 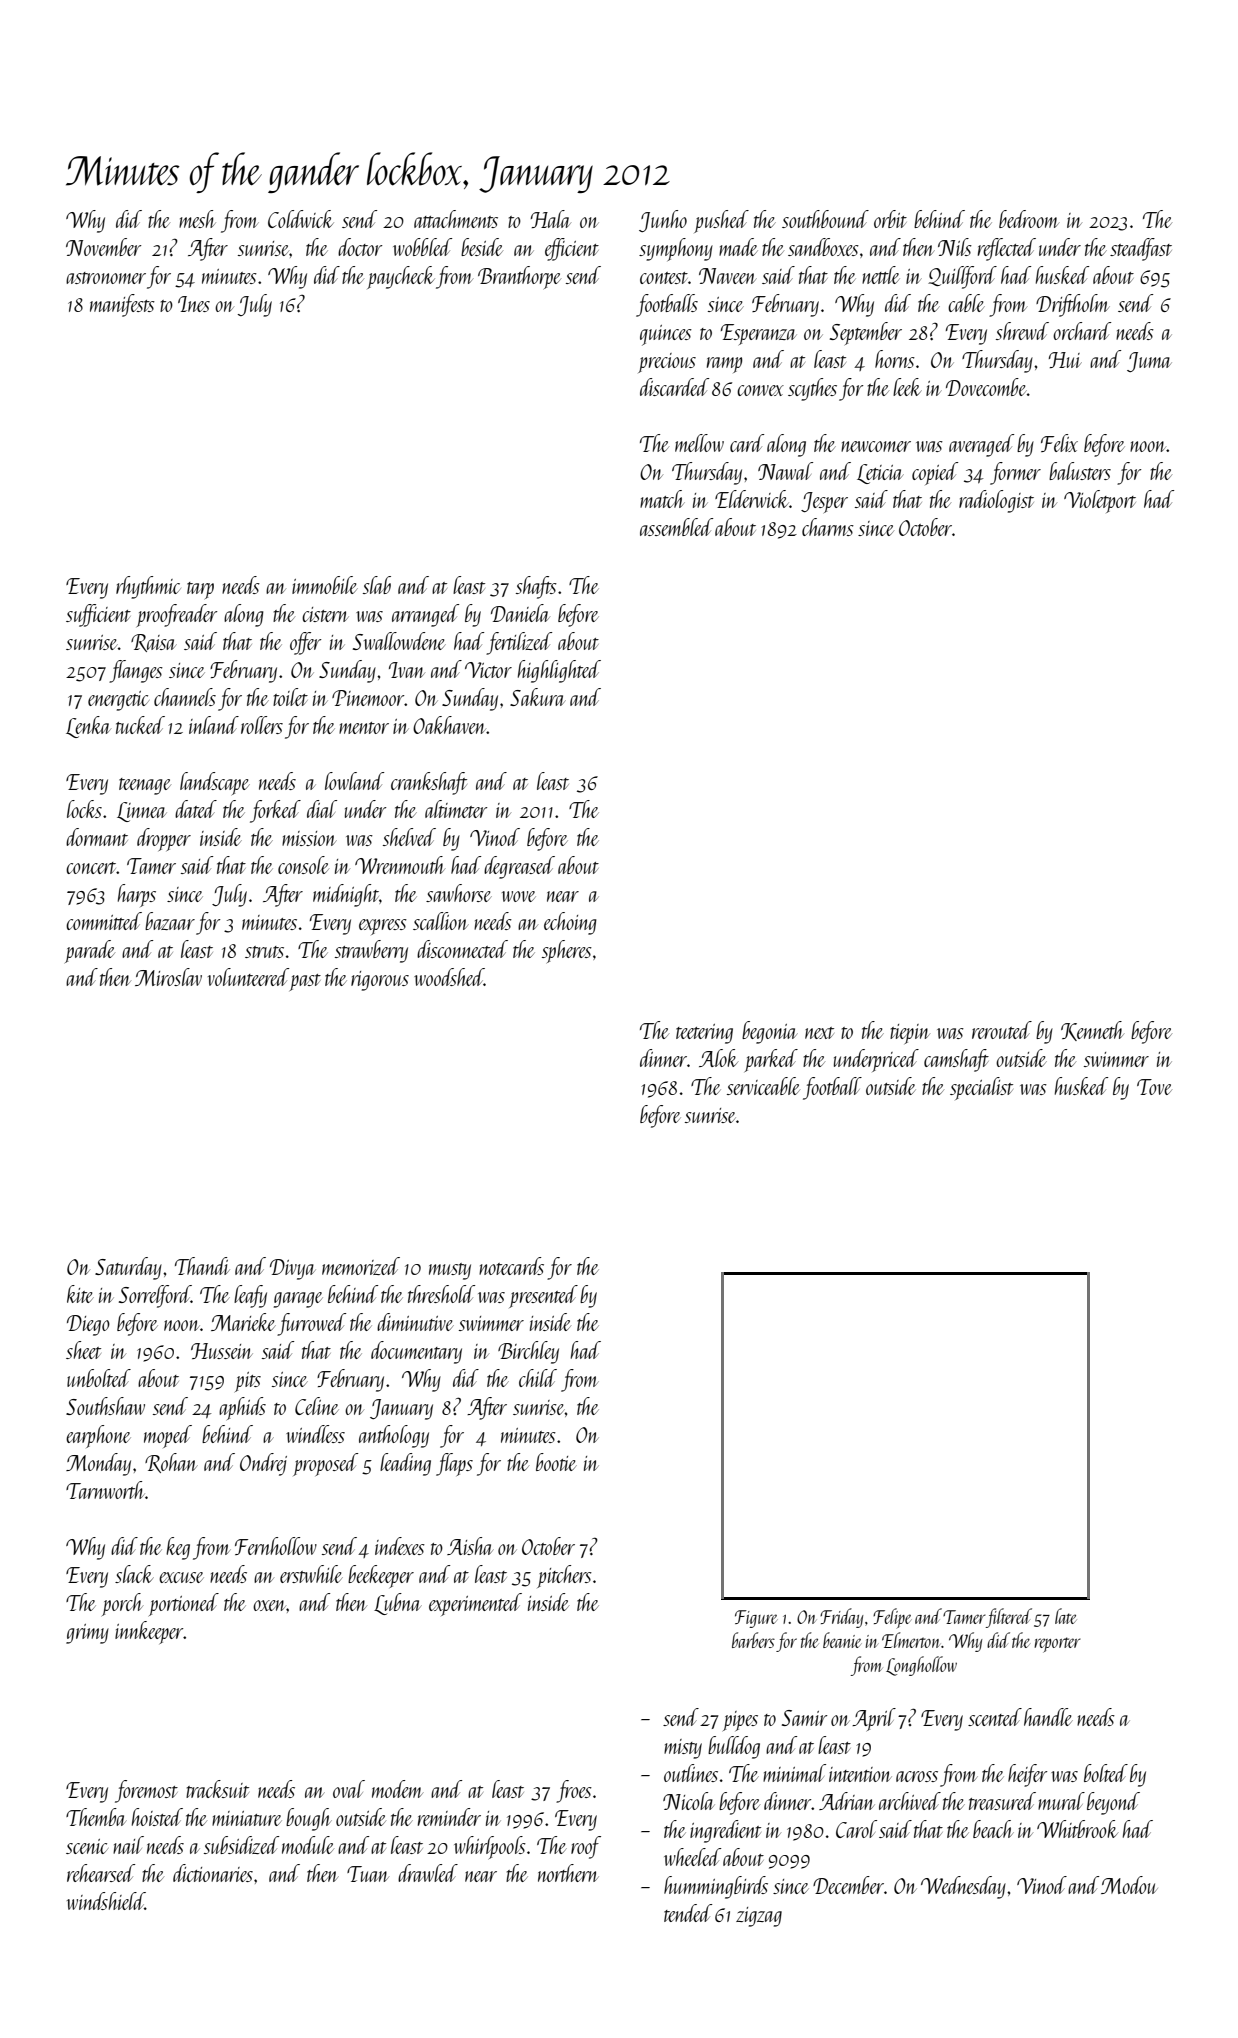 What do you see at coordinates (449, 977) in the screenshot?
I see `woodshed` at bounding box center [449, 977].
